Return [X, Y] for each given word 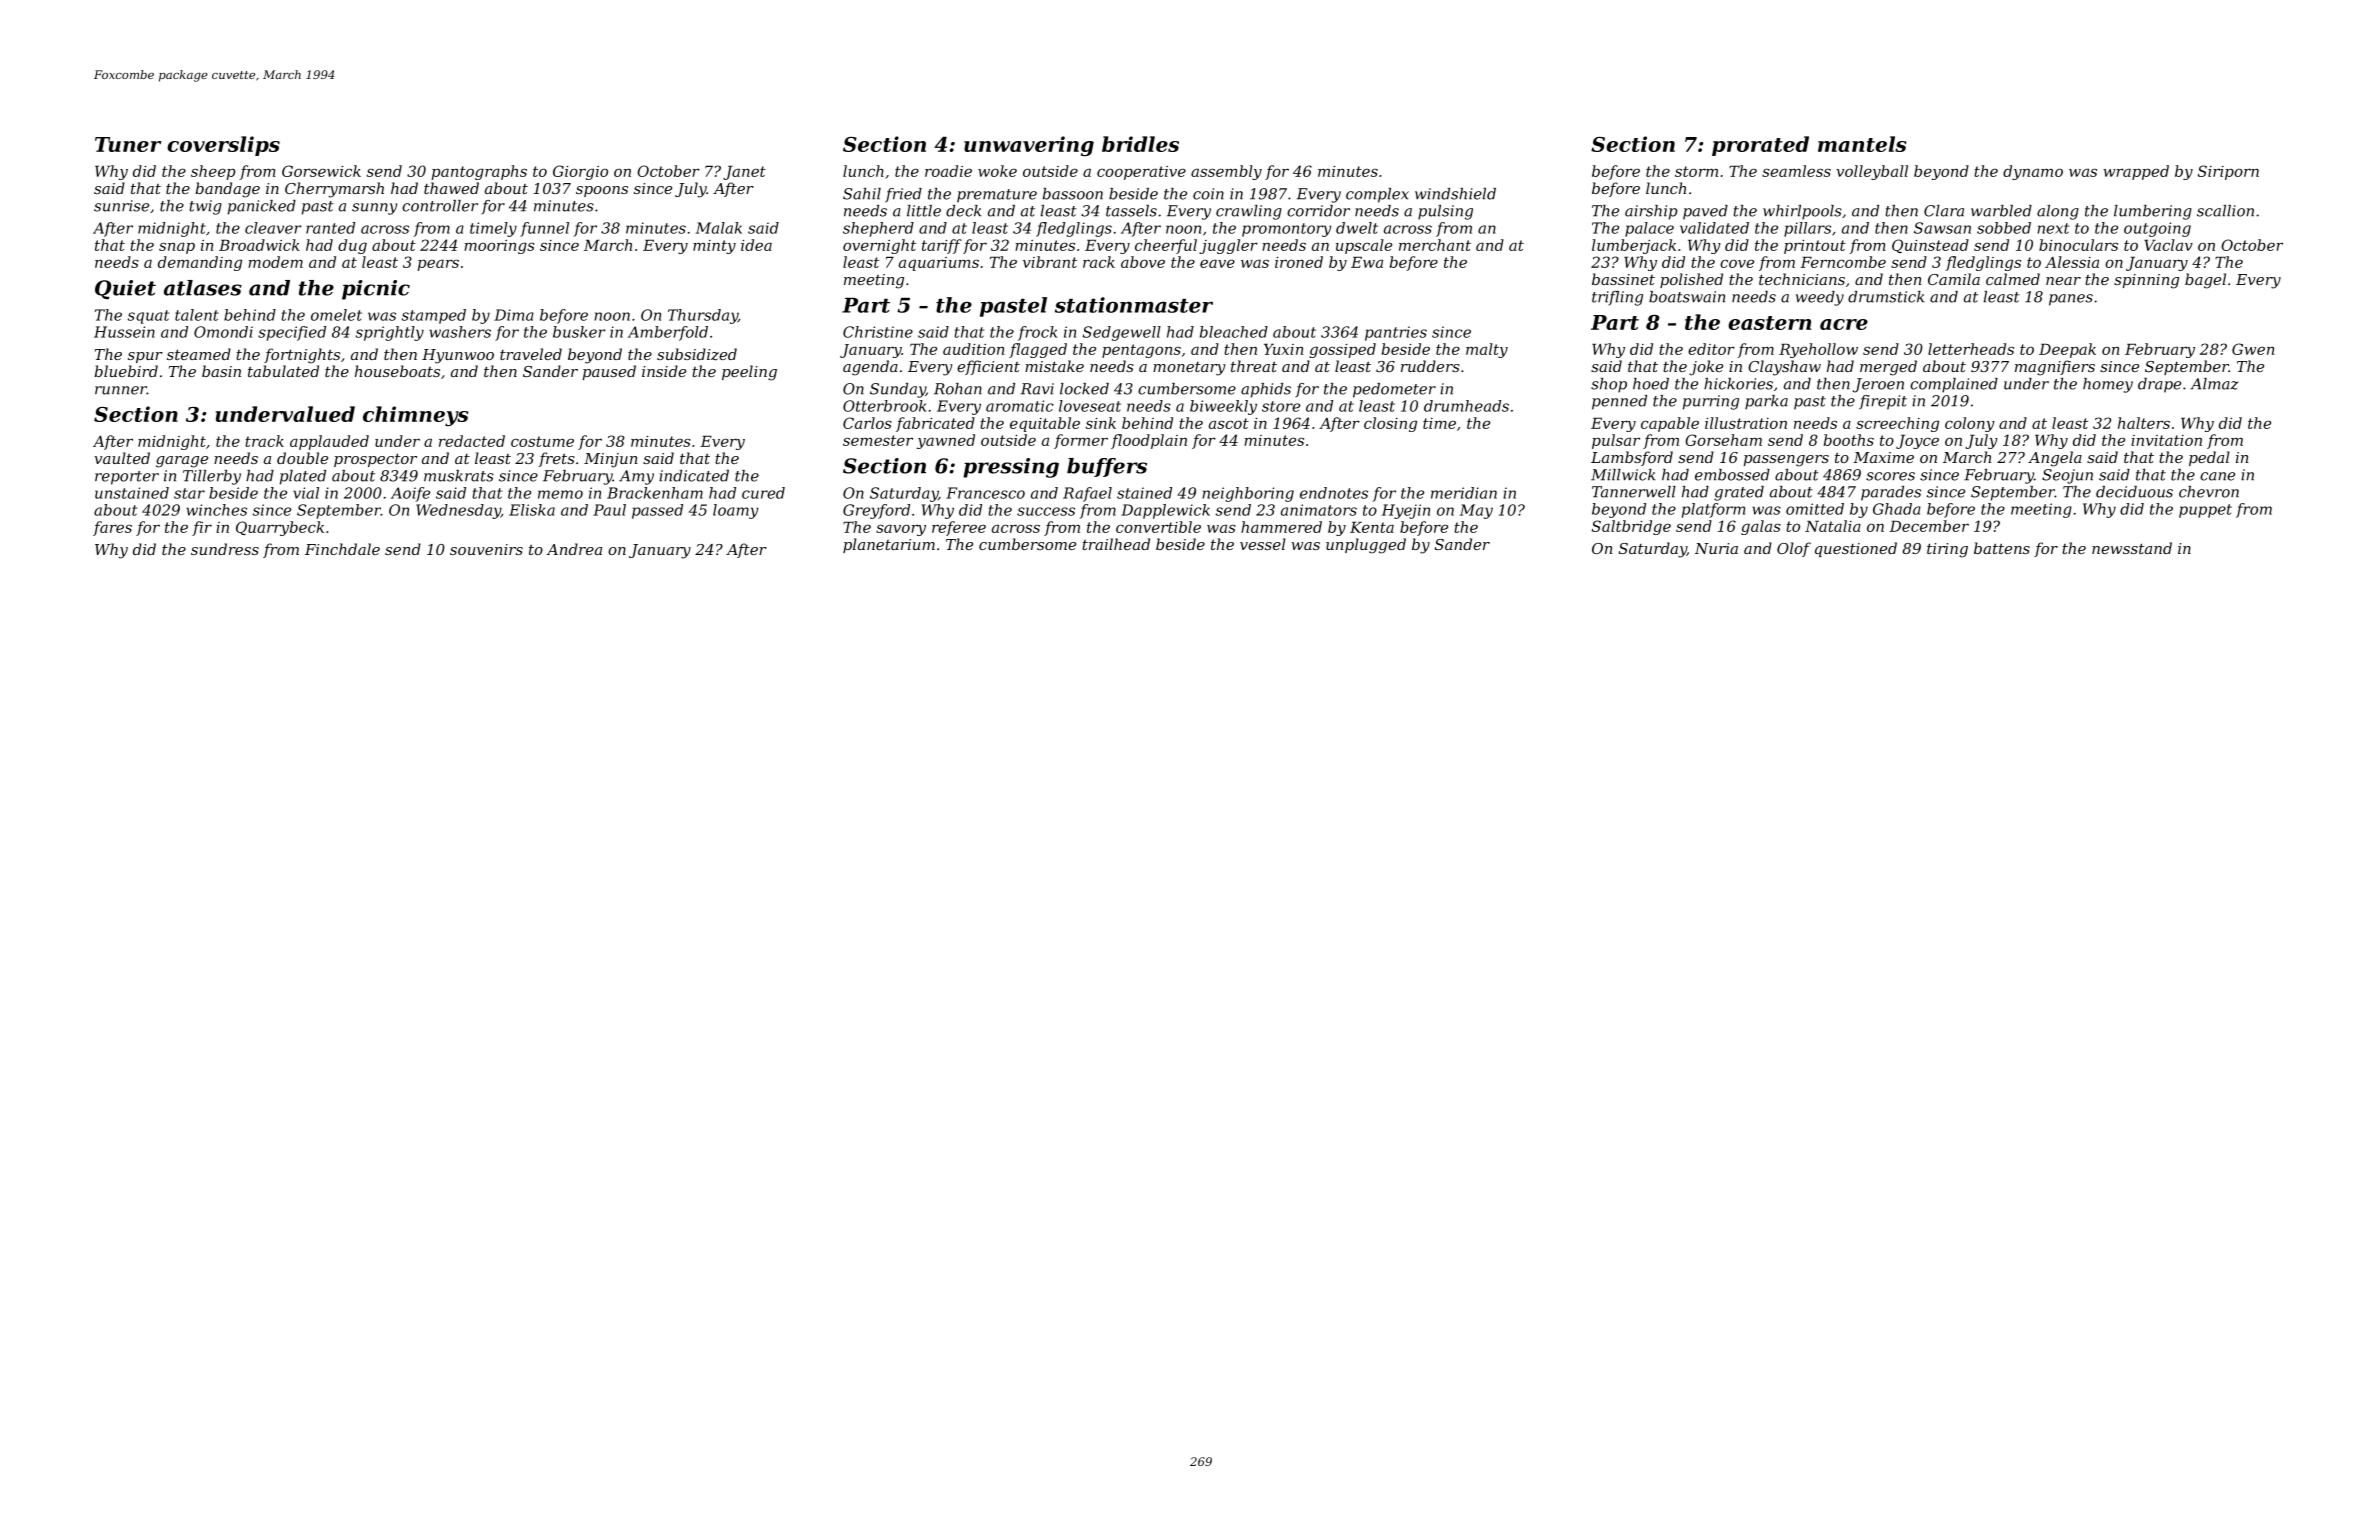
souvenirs [486, 549]
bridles [1140, 144]
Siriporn [2228, 172]
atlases [203, 288]
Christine [878, 332]
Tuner [128, 144]
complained [1954, 385]
